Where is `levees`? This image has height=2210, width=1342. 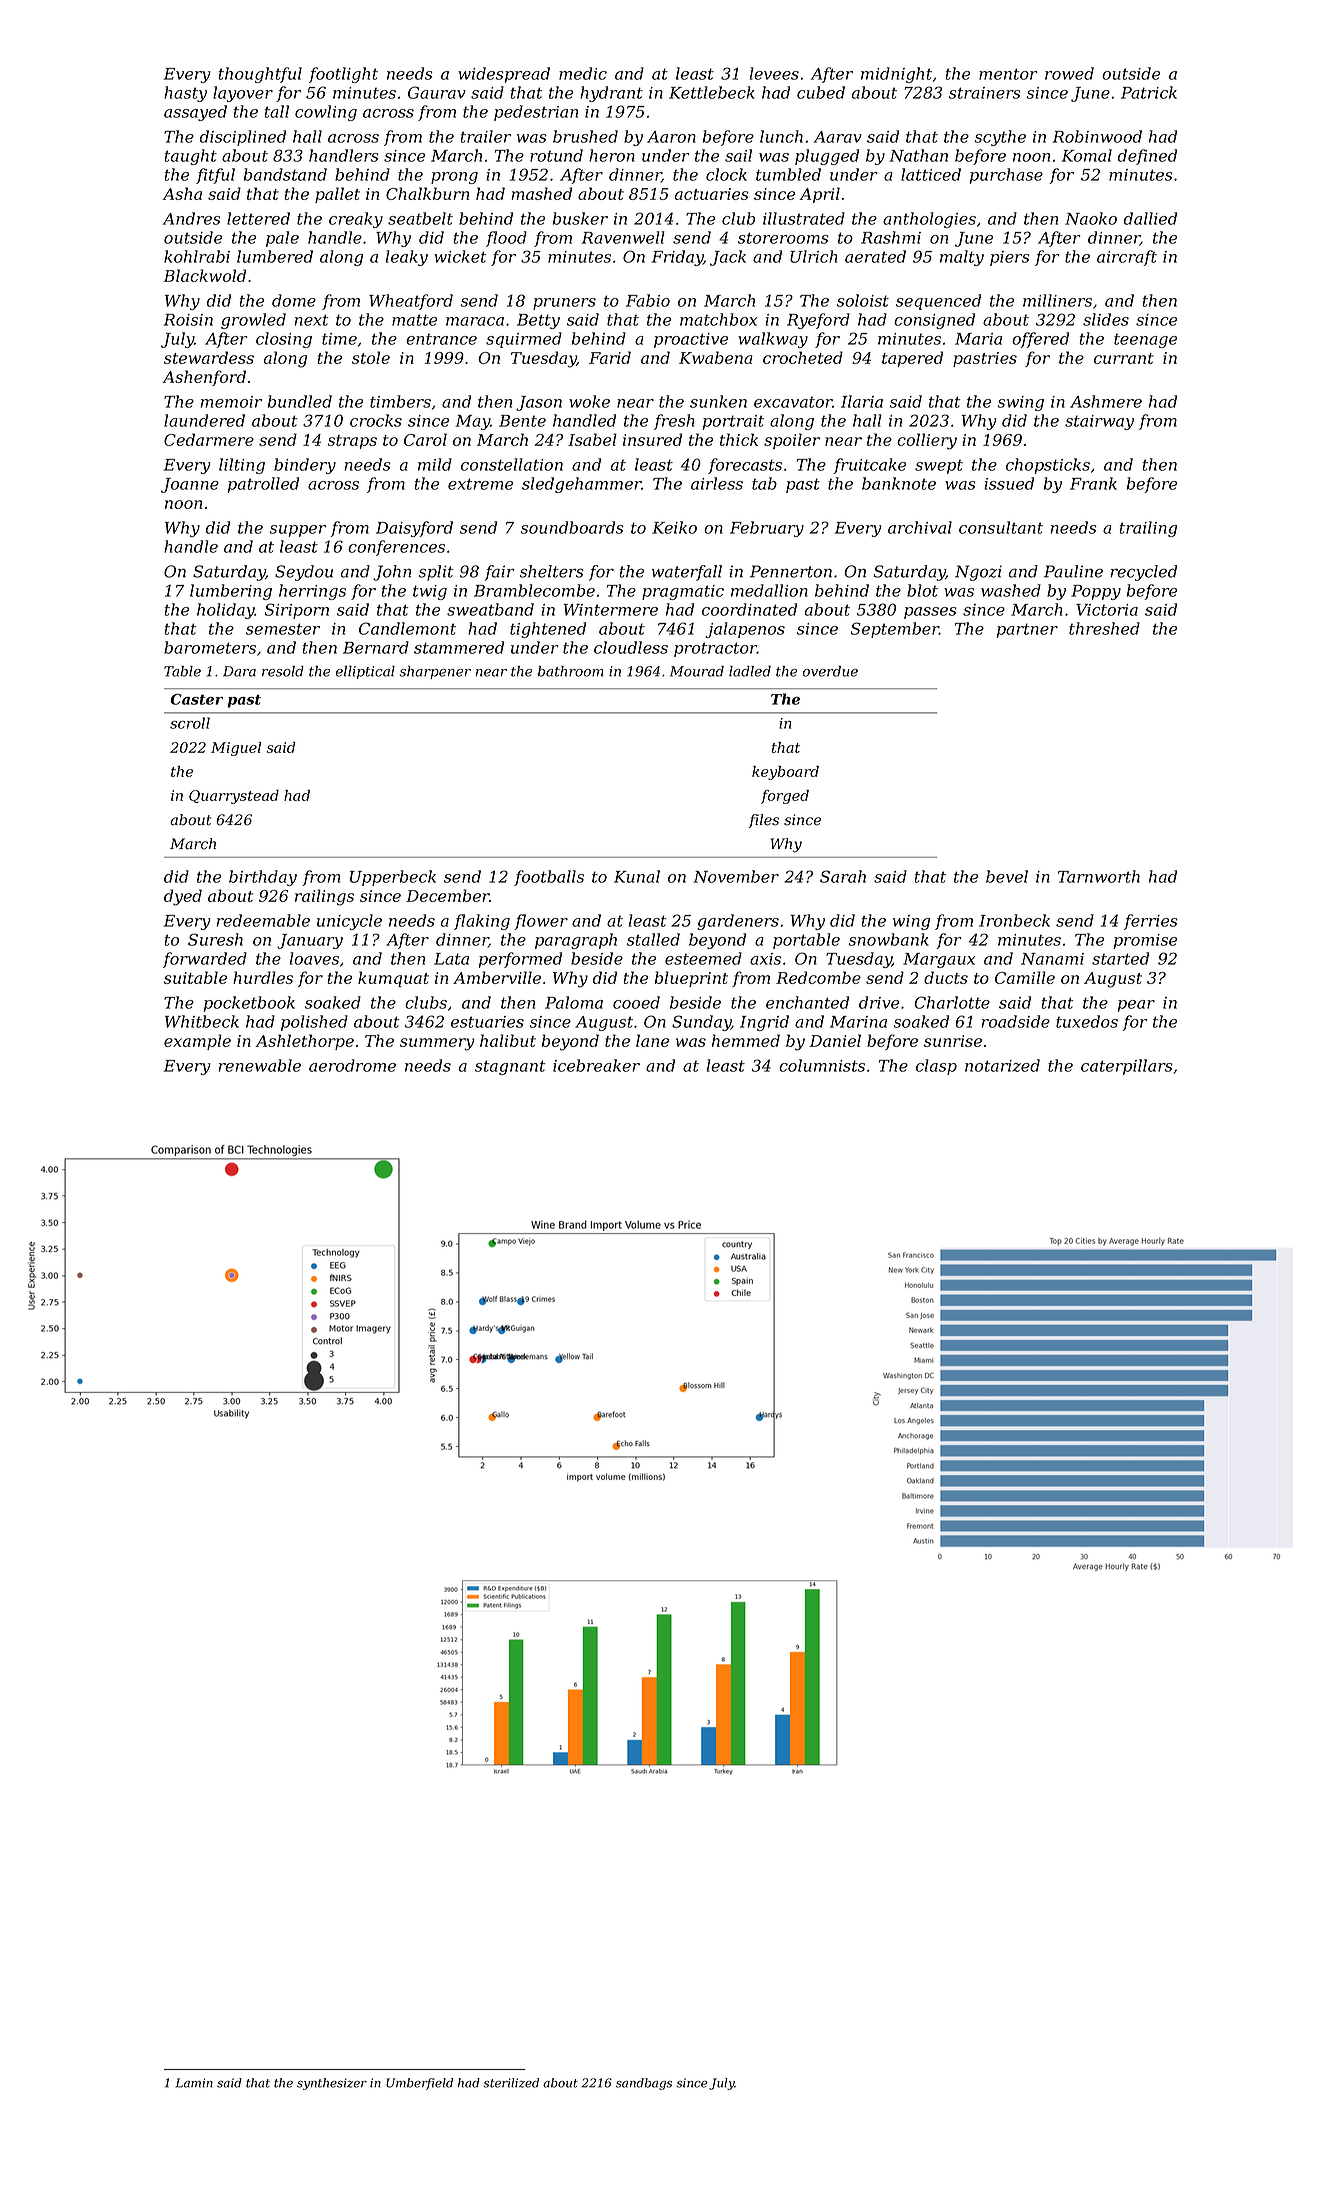 levees is located at coordinates (774, 73).
